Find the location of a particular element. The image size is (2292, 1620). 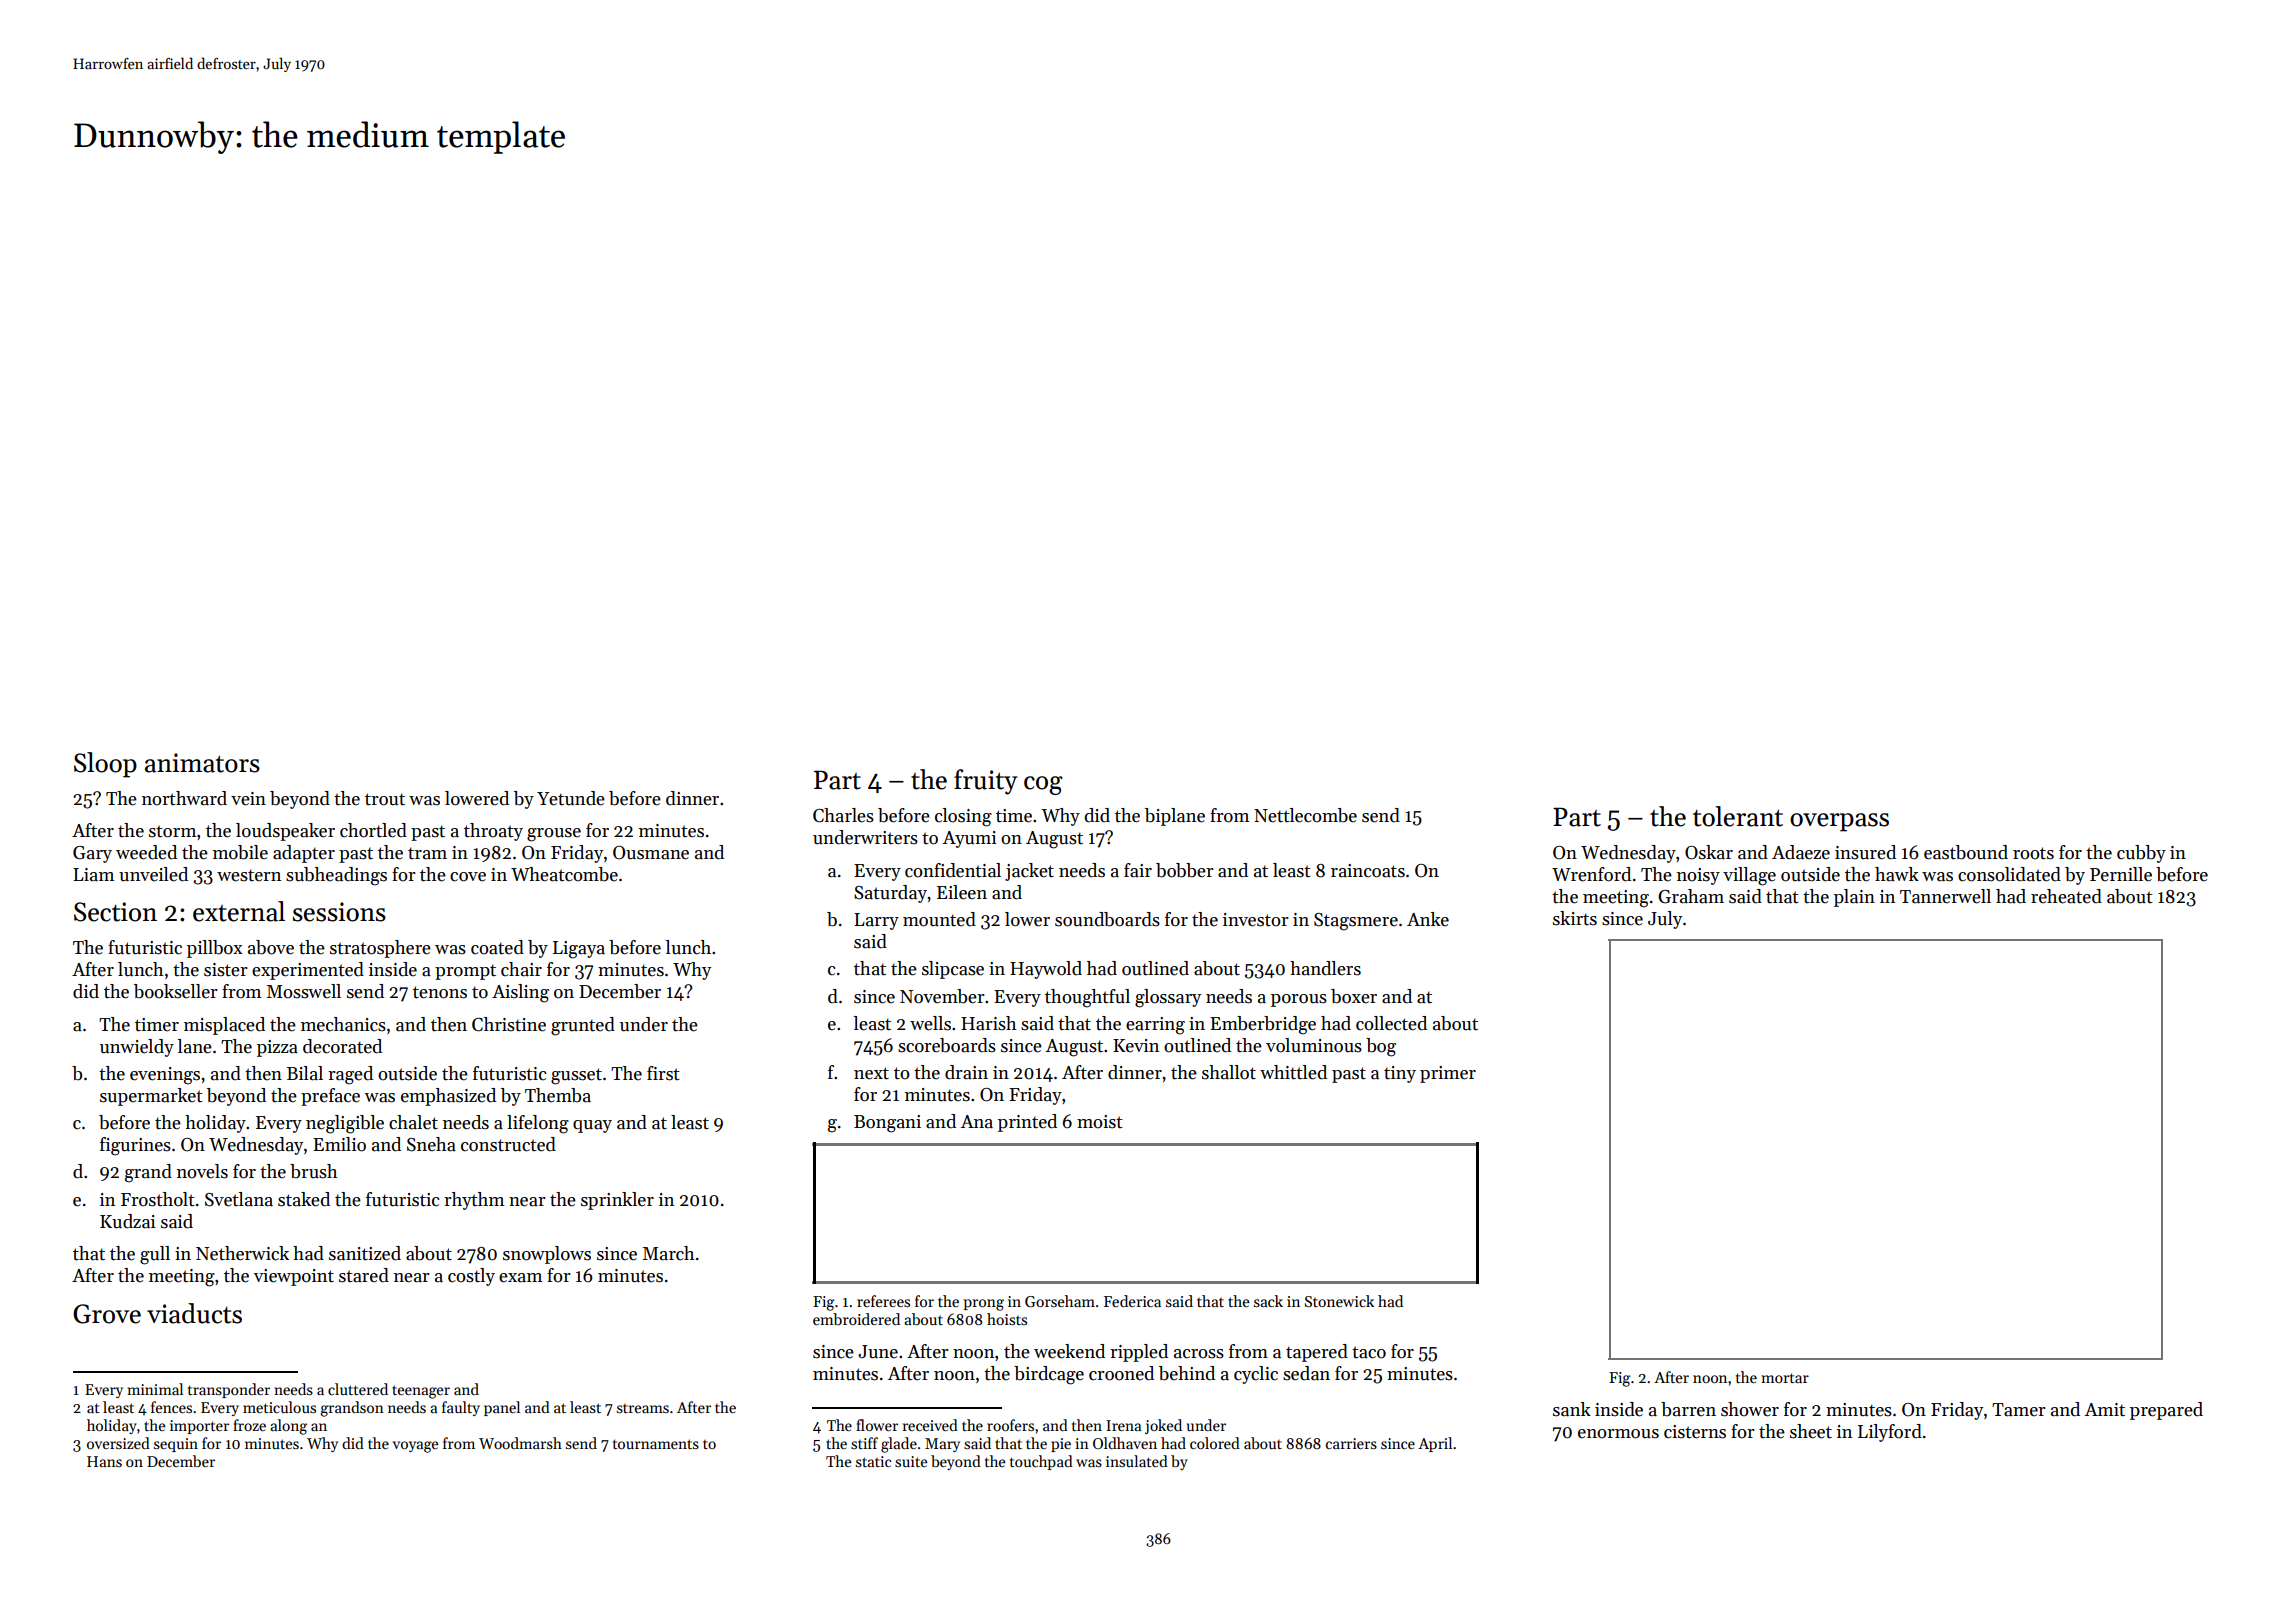

subheadings is located at coordinates (336, 876).
